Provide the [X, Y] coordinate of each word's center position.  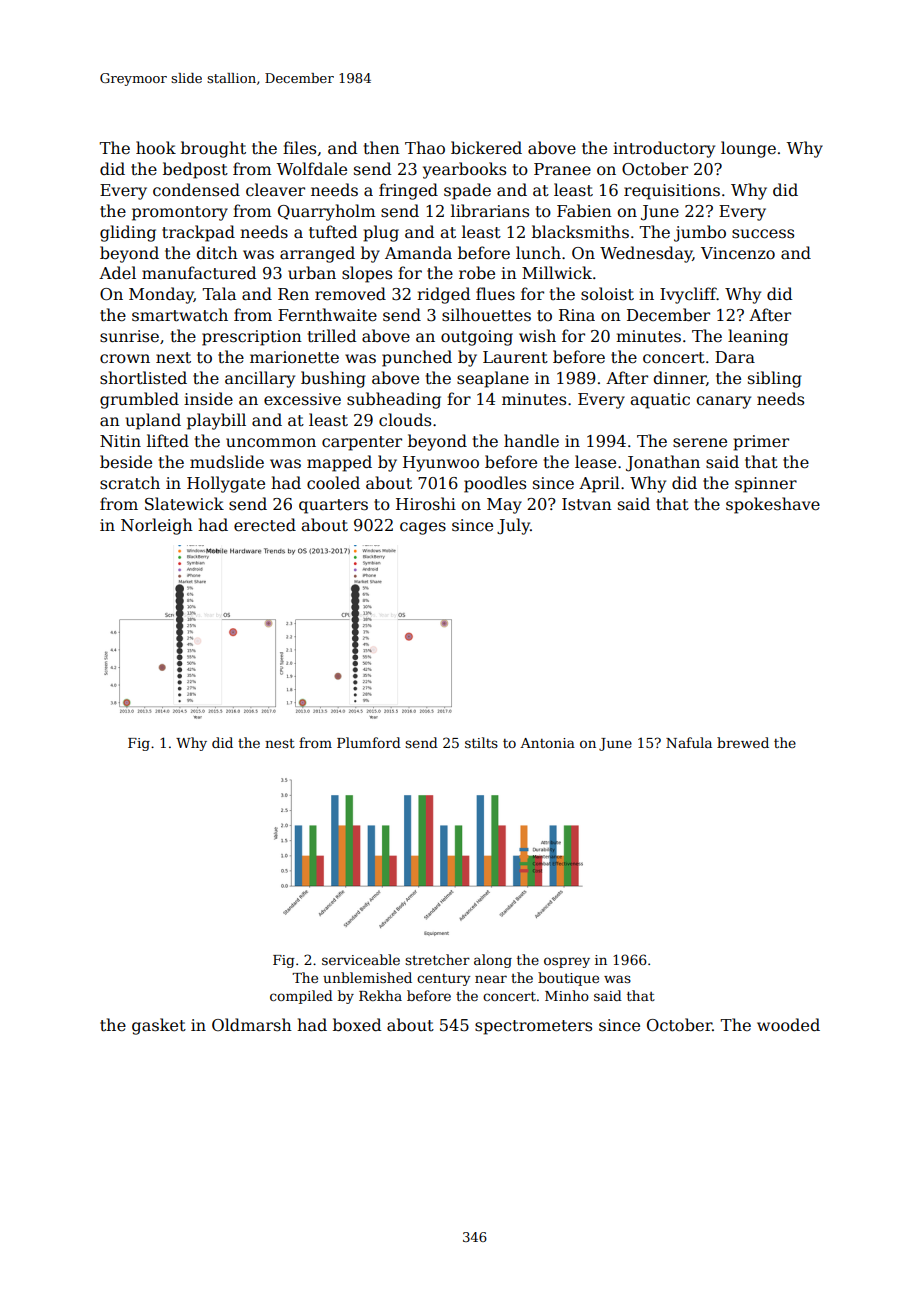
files [299, 148]
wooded [788, 1025]
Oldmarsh [252, 1025]
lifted [168, 441]
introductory [664, 149]
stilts [481, 742]
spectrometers [533, 1027]
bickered [486, 148]
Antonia [547, 743]
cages [423, 528]
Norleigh [157, 526]
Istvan [587, 504]
